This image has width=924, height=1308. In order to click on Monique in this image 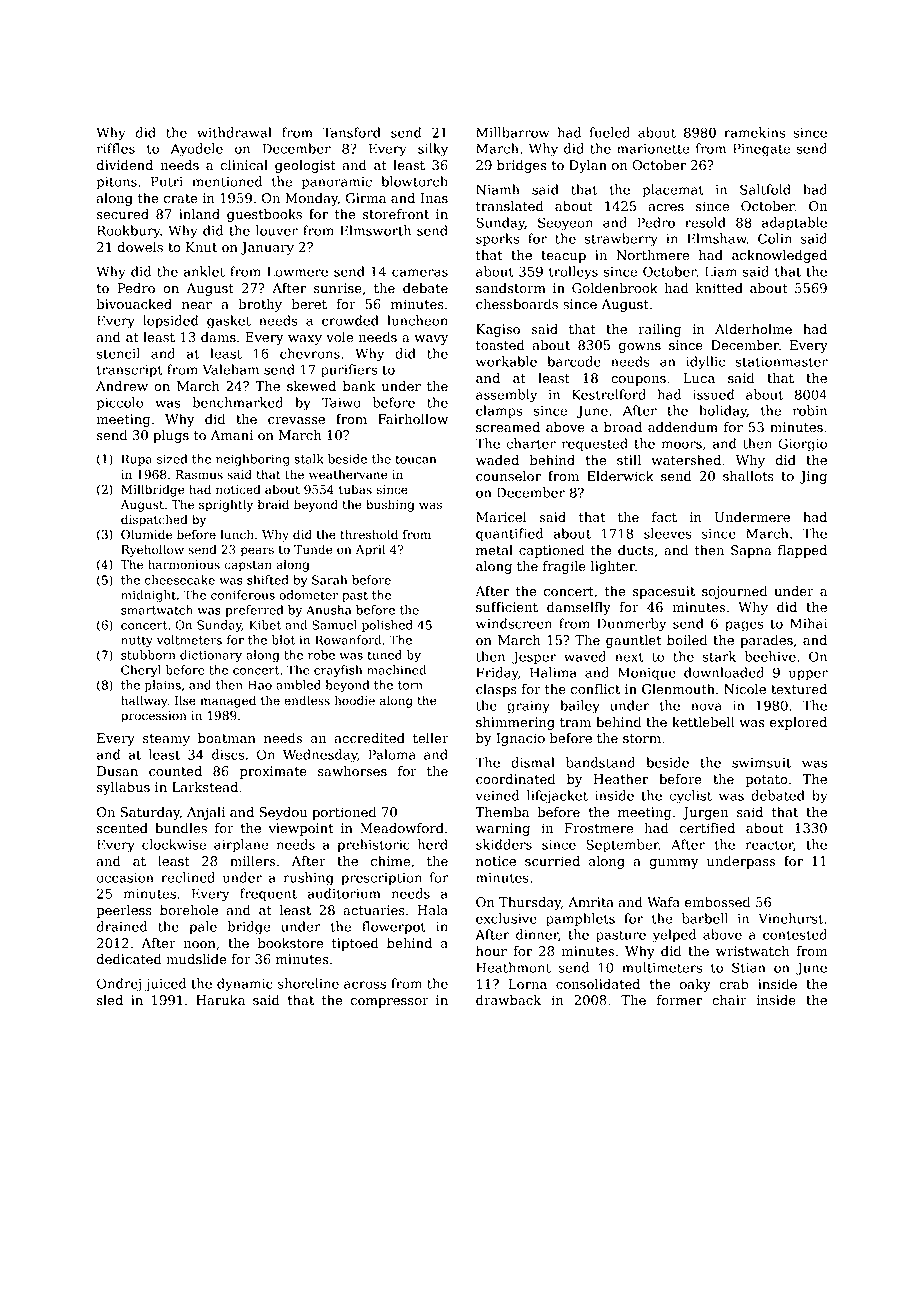, I will do `click(647, 674)`.
